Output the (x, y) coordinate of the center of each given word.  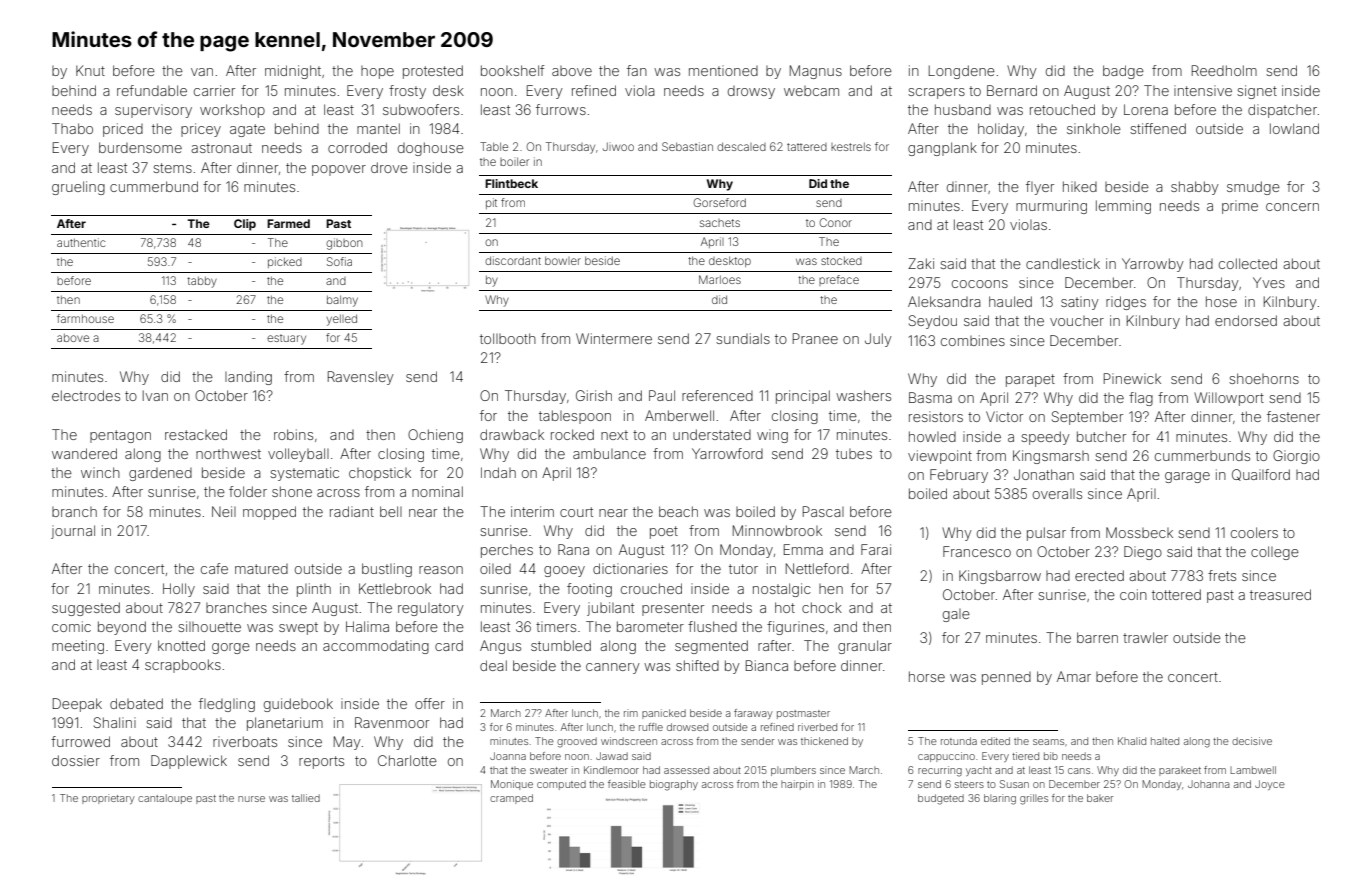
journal (73, 532)
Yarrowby (1153, 265)
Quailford (1261, 475)
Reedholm (1224, 70)
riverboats (245, 741)
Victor (1004, 416)
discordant (513, 260)
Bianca (767, 665)
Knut (90, 70)
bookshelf (512, 70)
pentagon (120, 436)
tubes (854, 454)
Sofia (339, 261)
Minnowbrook (777, 530)
